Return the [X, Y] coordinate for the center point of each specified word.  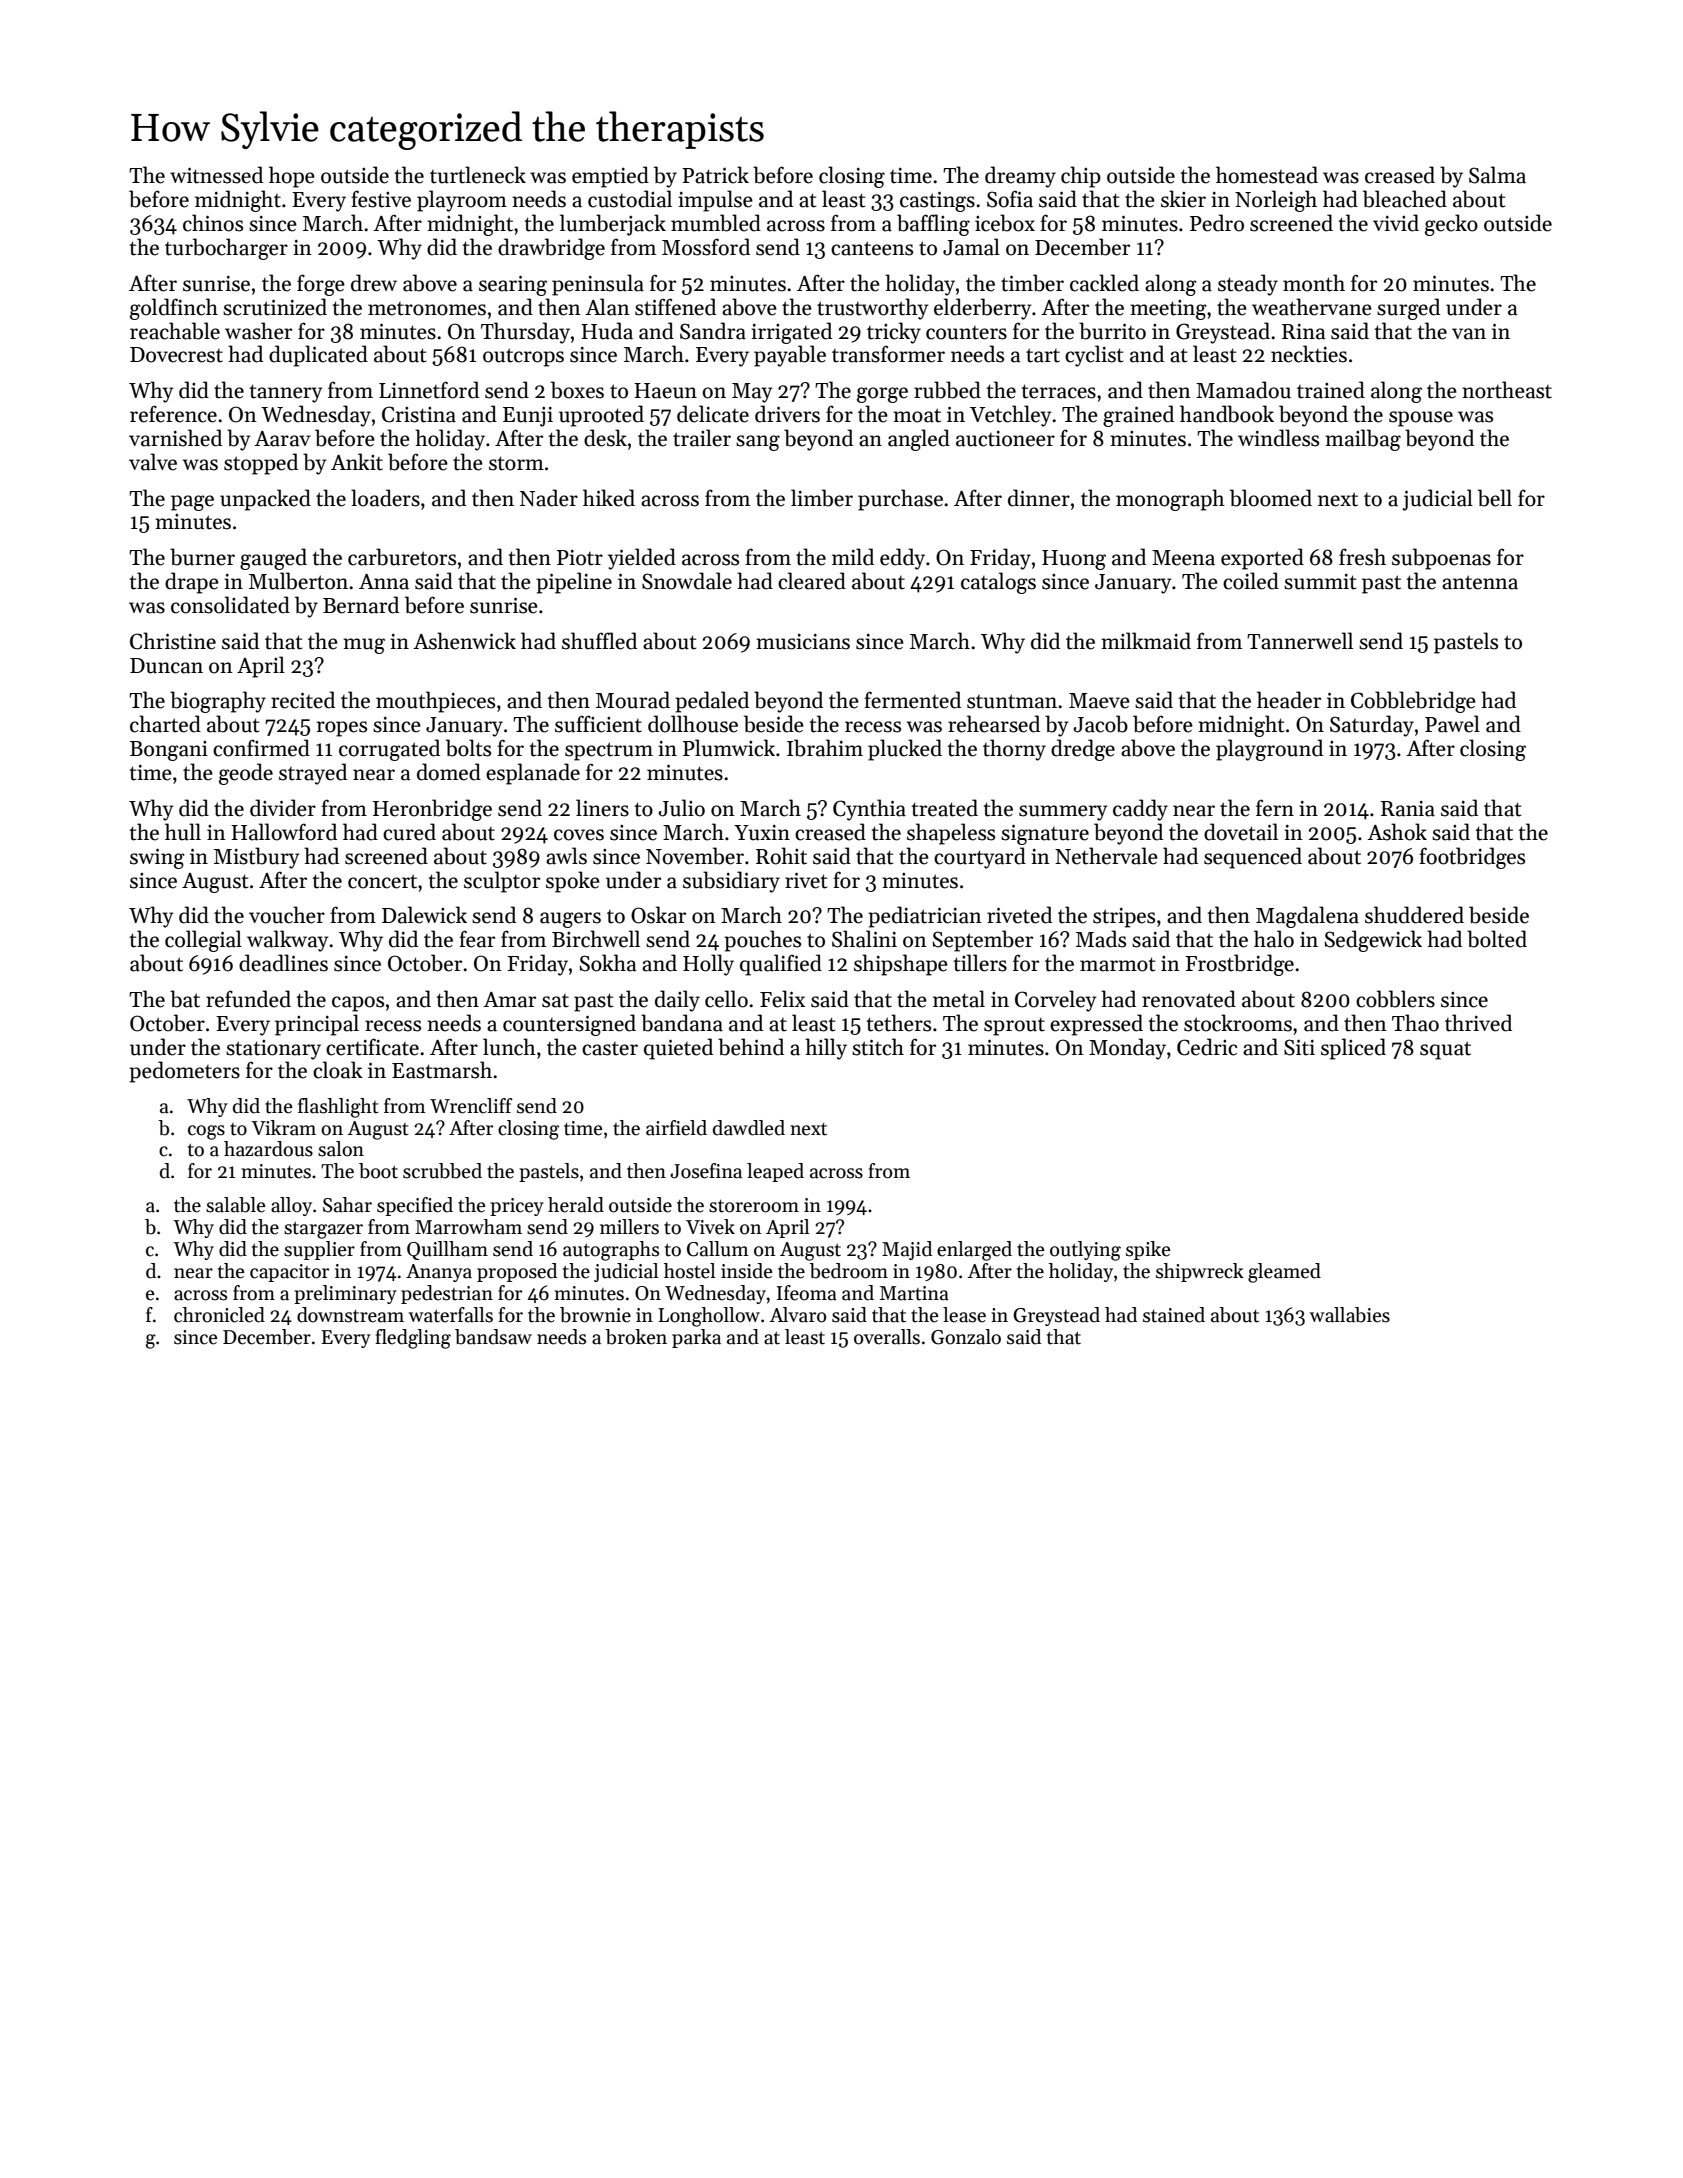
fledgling [413, 1339]
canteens [872, 248]
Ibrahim [825, 748]
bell [1495, 498]
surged [1408, 309]
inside [746, 1271]
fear [477, 939]
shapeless [951, 834]
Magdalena [1307, 917]
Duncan [166, 666]
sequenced [1253, 858]
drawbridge [551, 249]
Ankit [357, 462]
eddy [902, 559]
